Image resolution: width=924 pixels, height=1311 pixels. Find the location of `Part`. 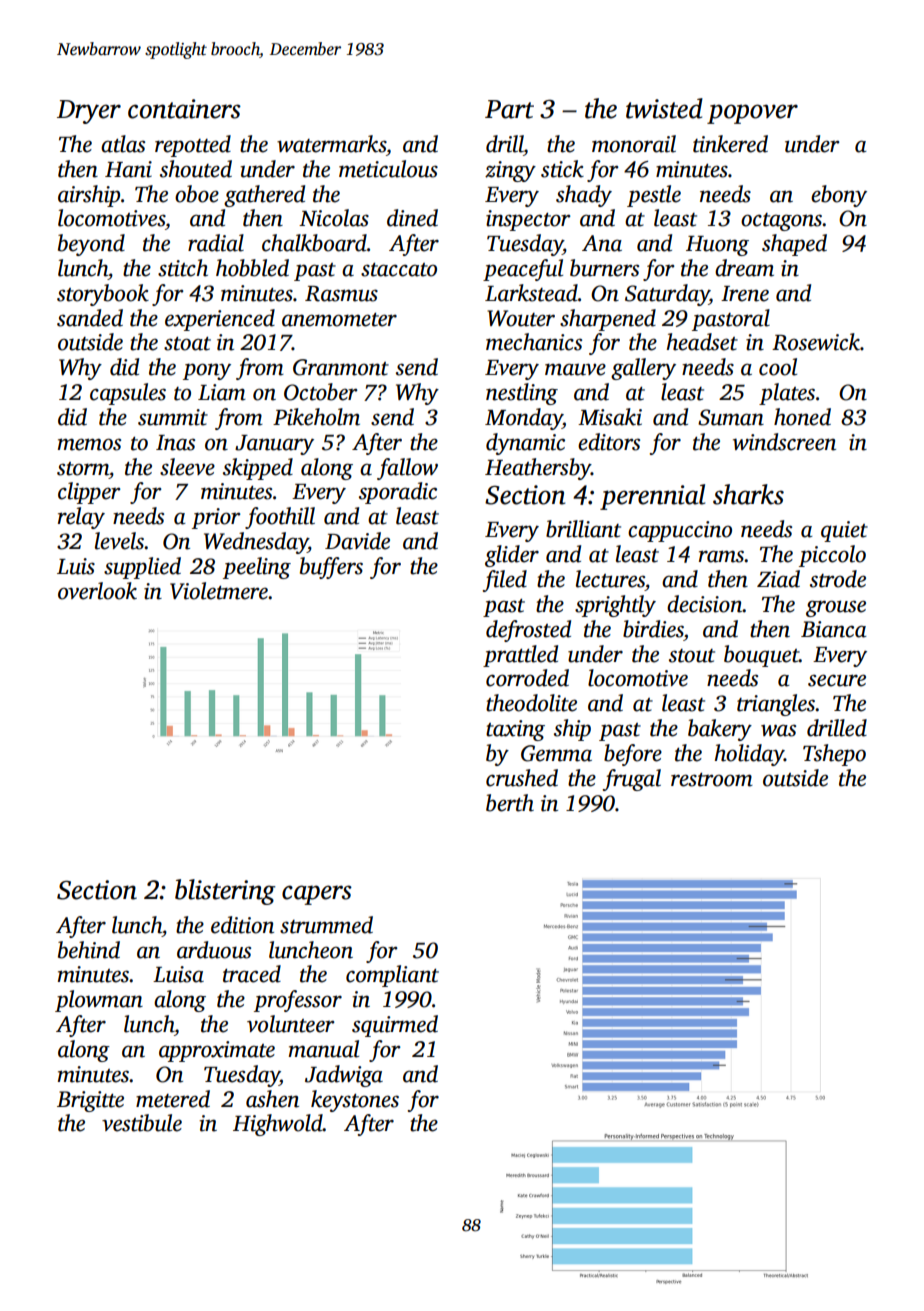

Part is located at coordinates (509, 109).
